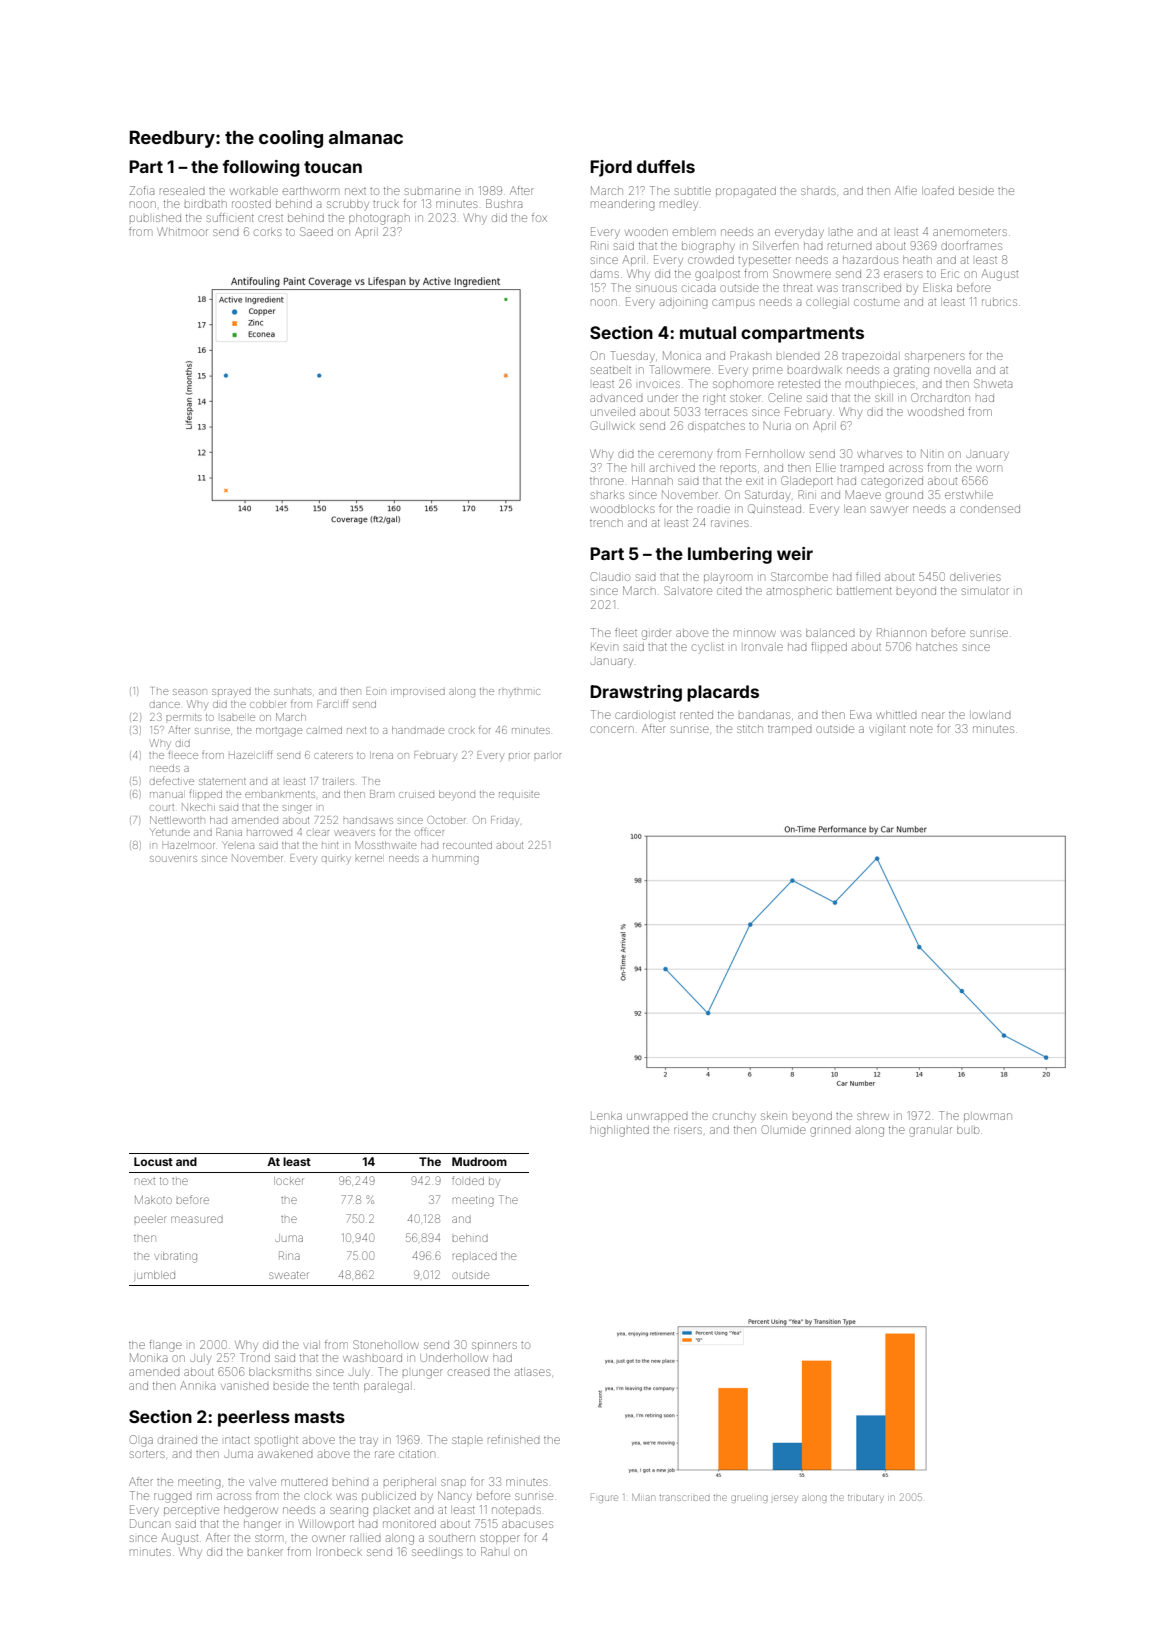  I want to click on shrew, so click(873, 1116).
